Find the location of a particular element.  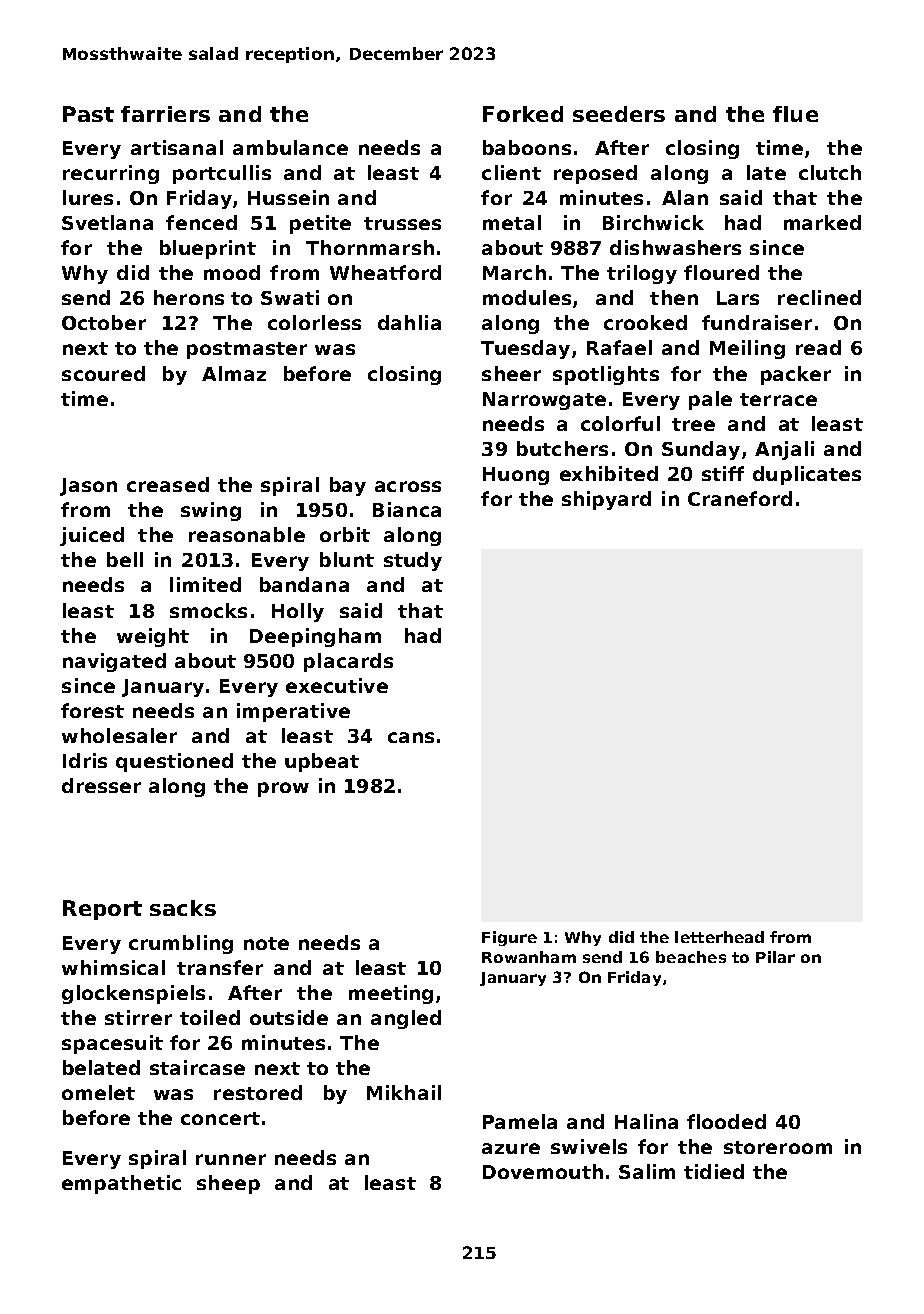

meeting is located at coordinates (391, 994).
